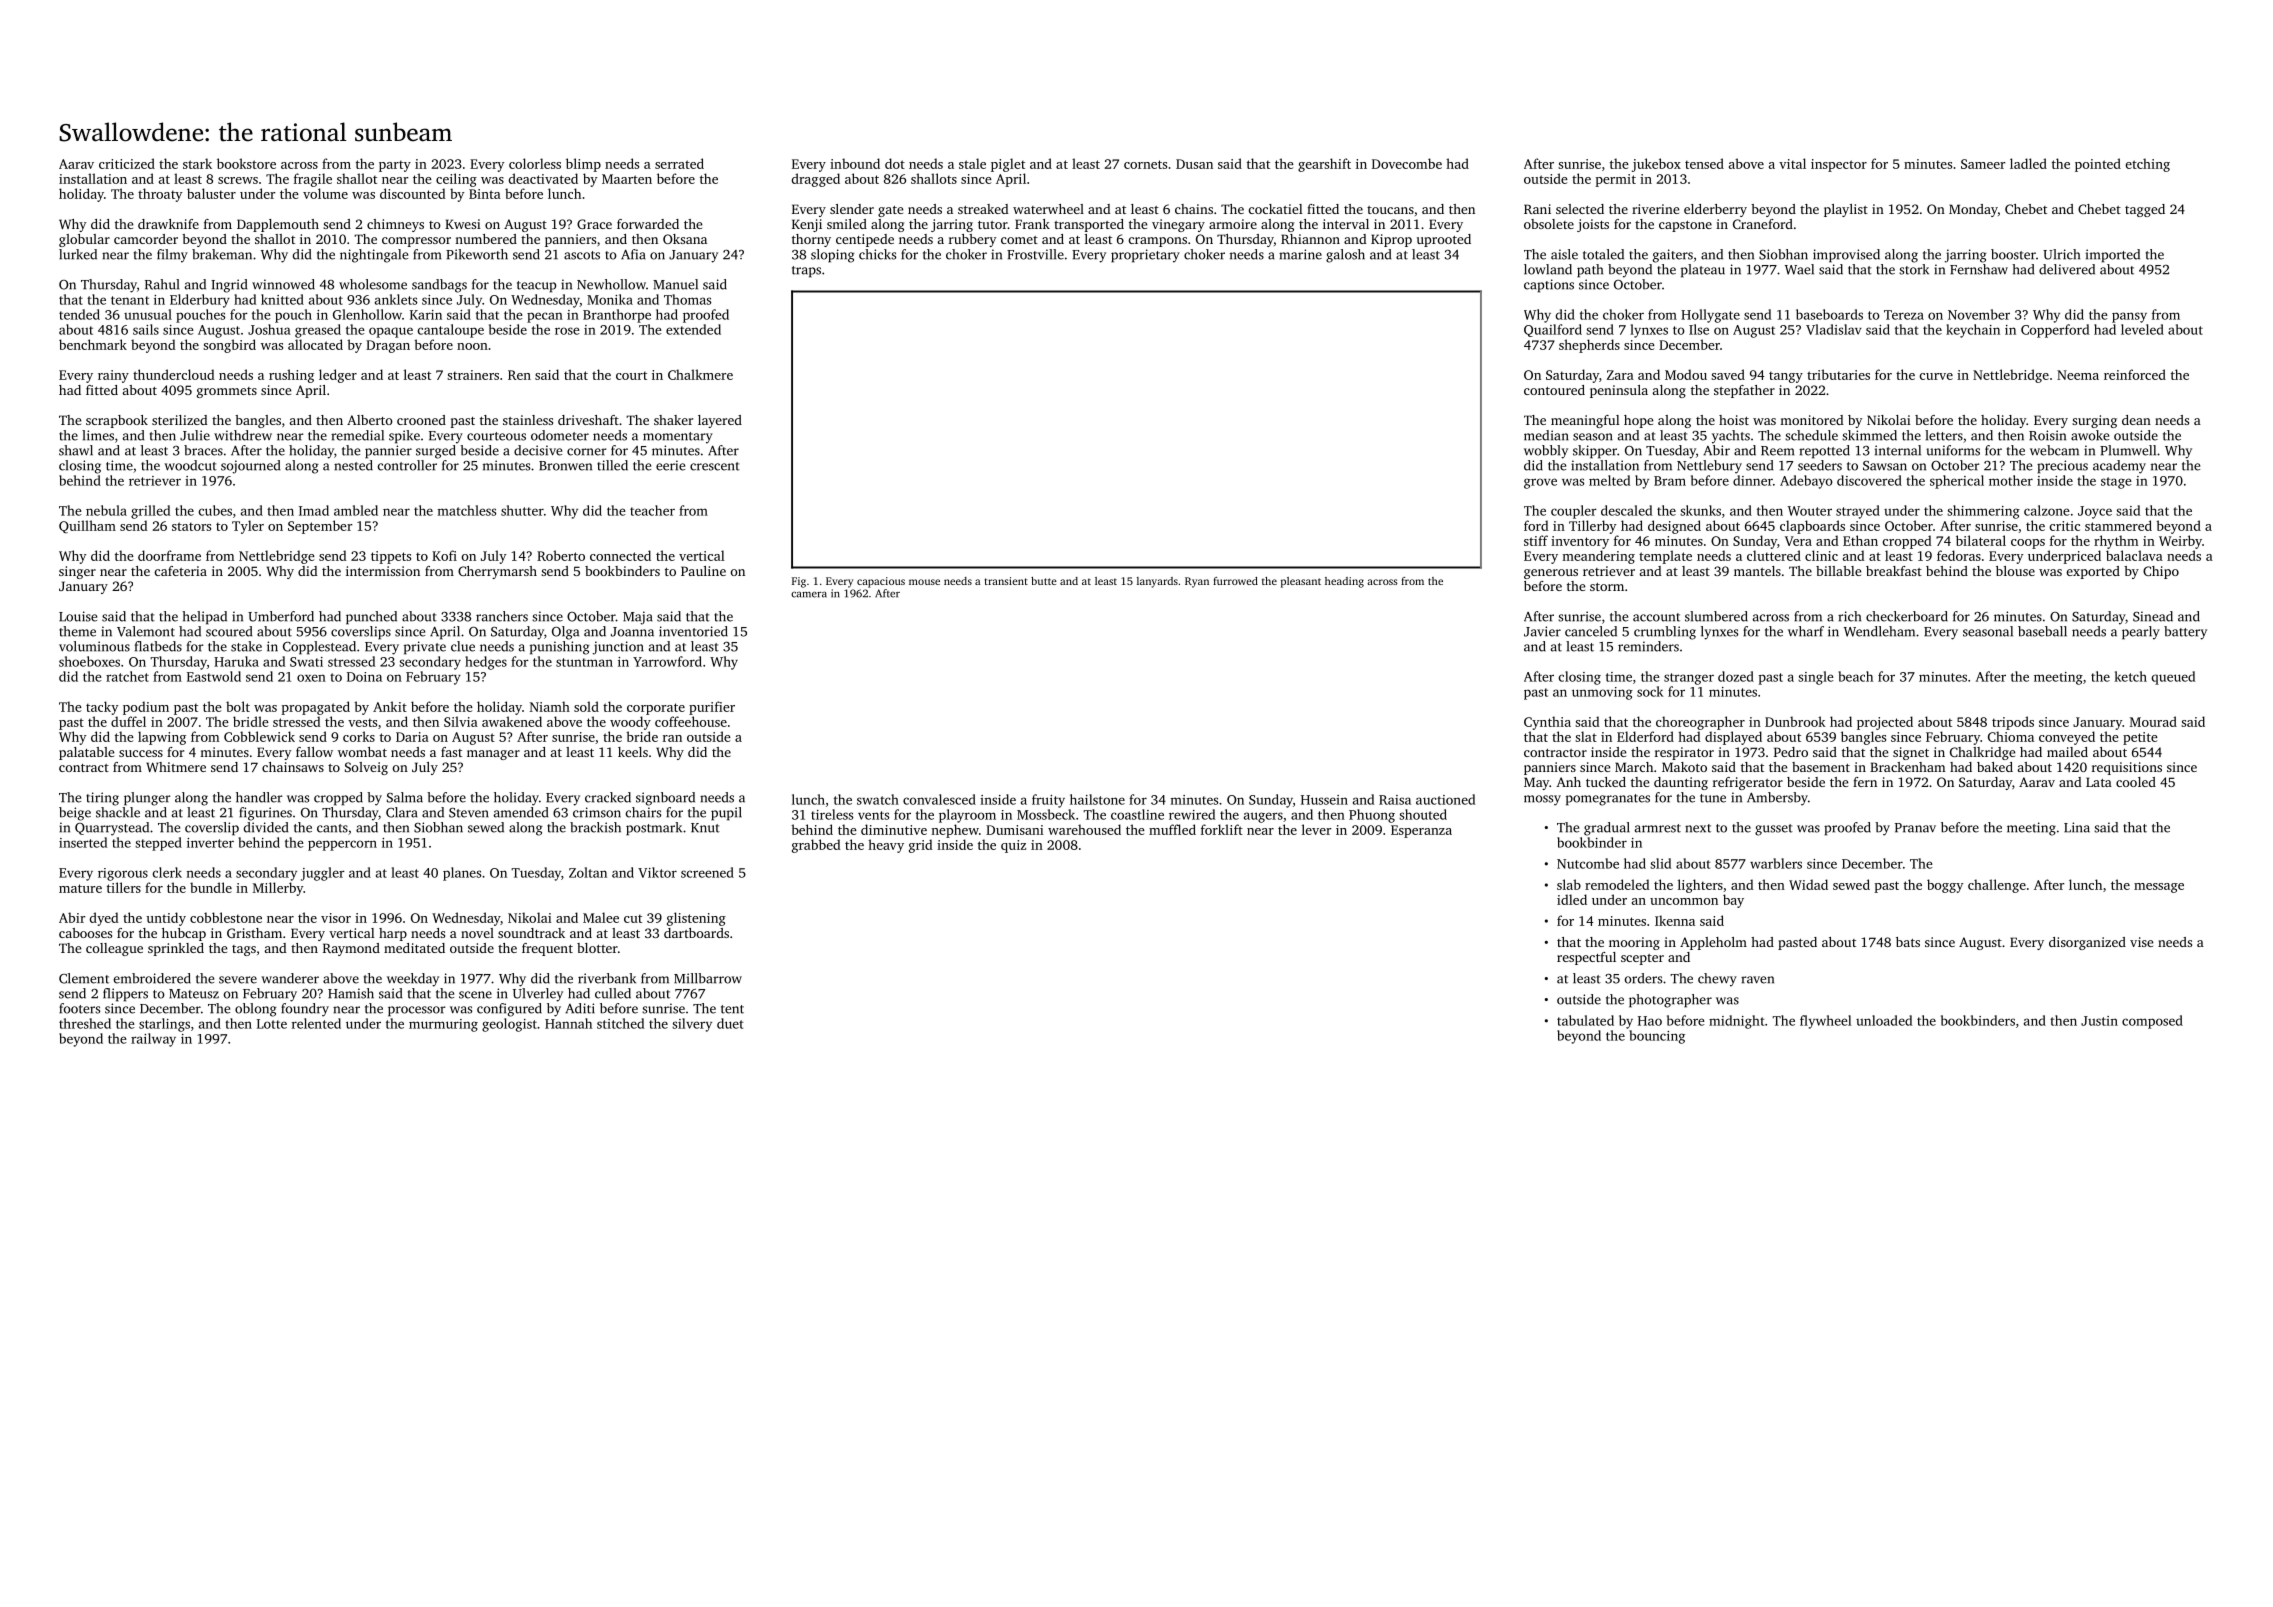 Image resolution: width=2273 pixels, height=1607 pixels. Describe the element at coordinates (1648, 646) in the screenshot. I see `reminders` at that location.
